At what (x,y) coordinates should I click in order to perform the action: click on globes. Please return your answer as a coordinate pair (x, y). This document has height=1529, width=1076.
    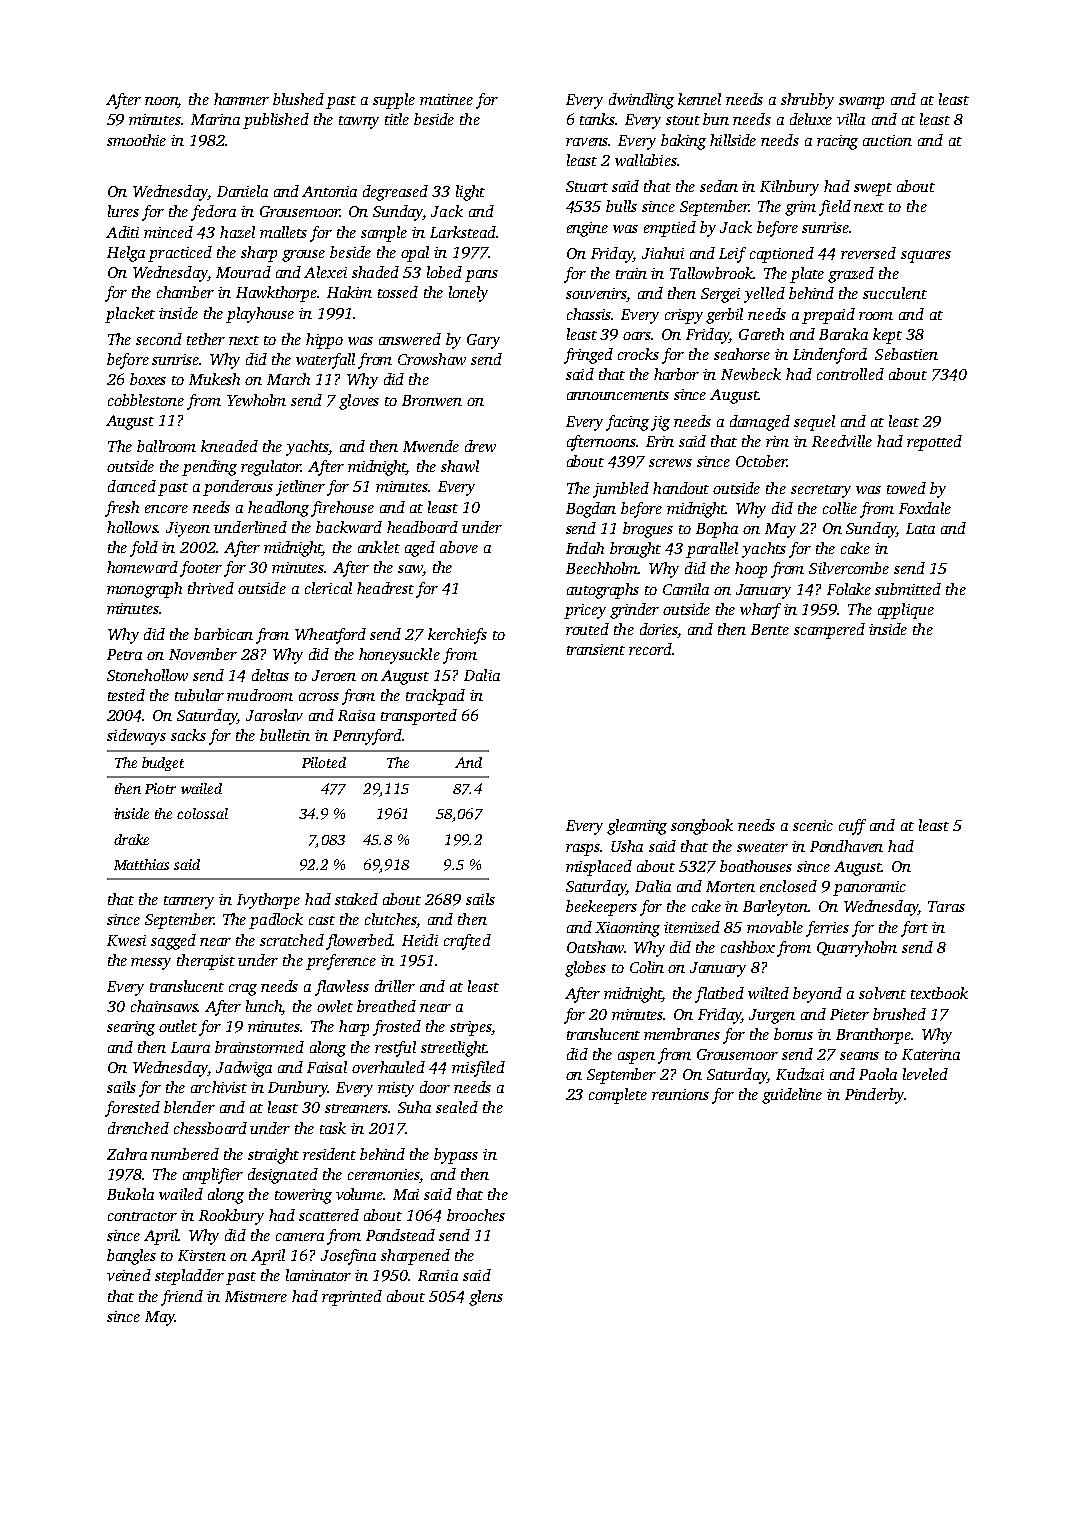
    Looking at the image, I should click on (585, 969).
